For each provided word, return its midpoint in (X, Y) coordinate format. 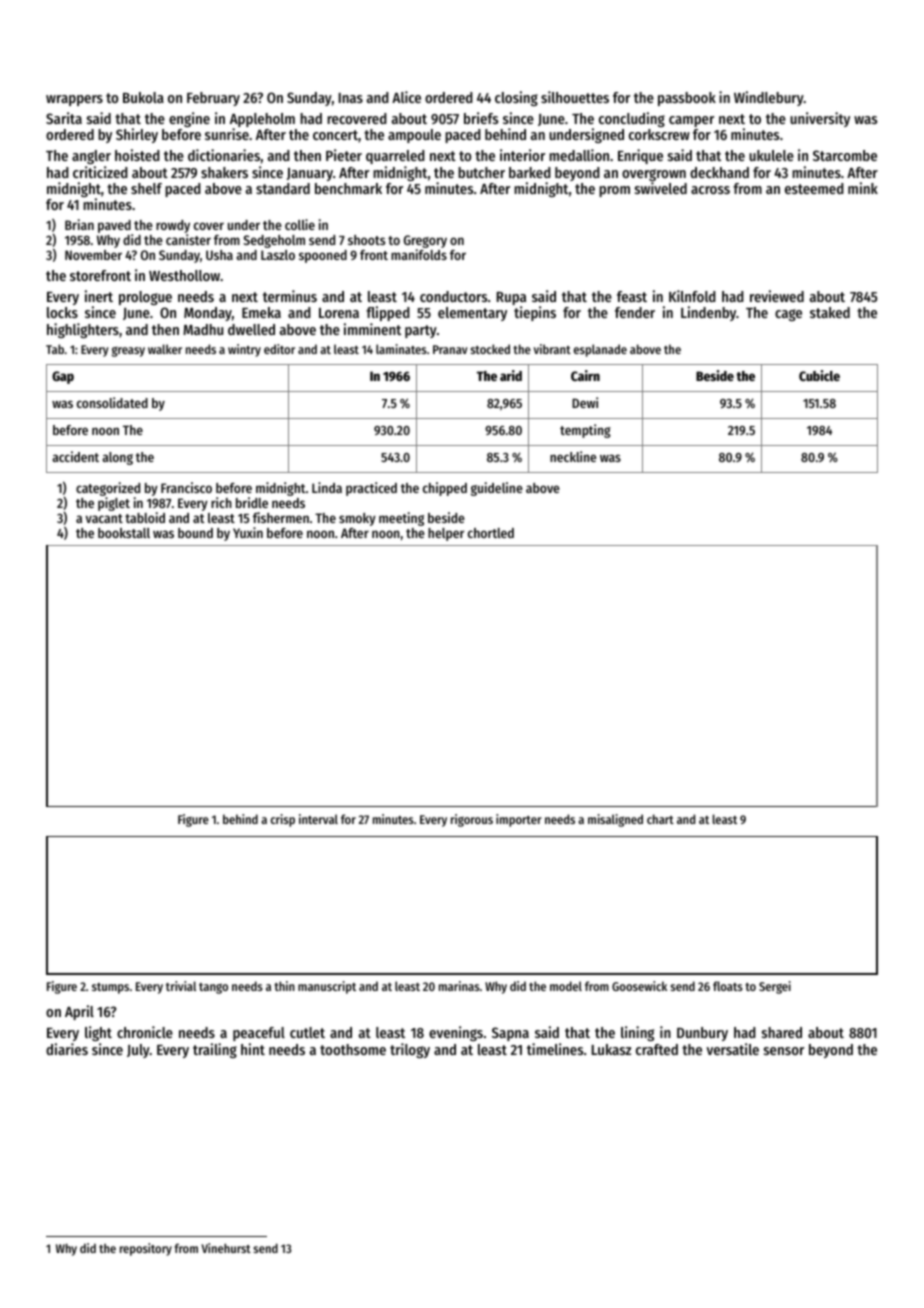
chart (660, 819)
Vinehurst (226, 1248)
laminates (401, 349)
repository (146, 1249)
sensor (784, 1051)
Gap (63, 377)
